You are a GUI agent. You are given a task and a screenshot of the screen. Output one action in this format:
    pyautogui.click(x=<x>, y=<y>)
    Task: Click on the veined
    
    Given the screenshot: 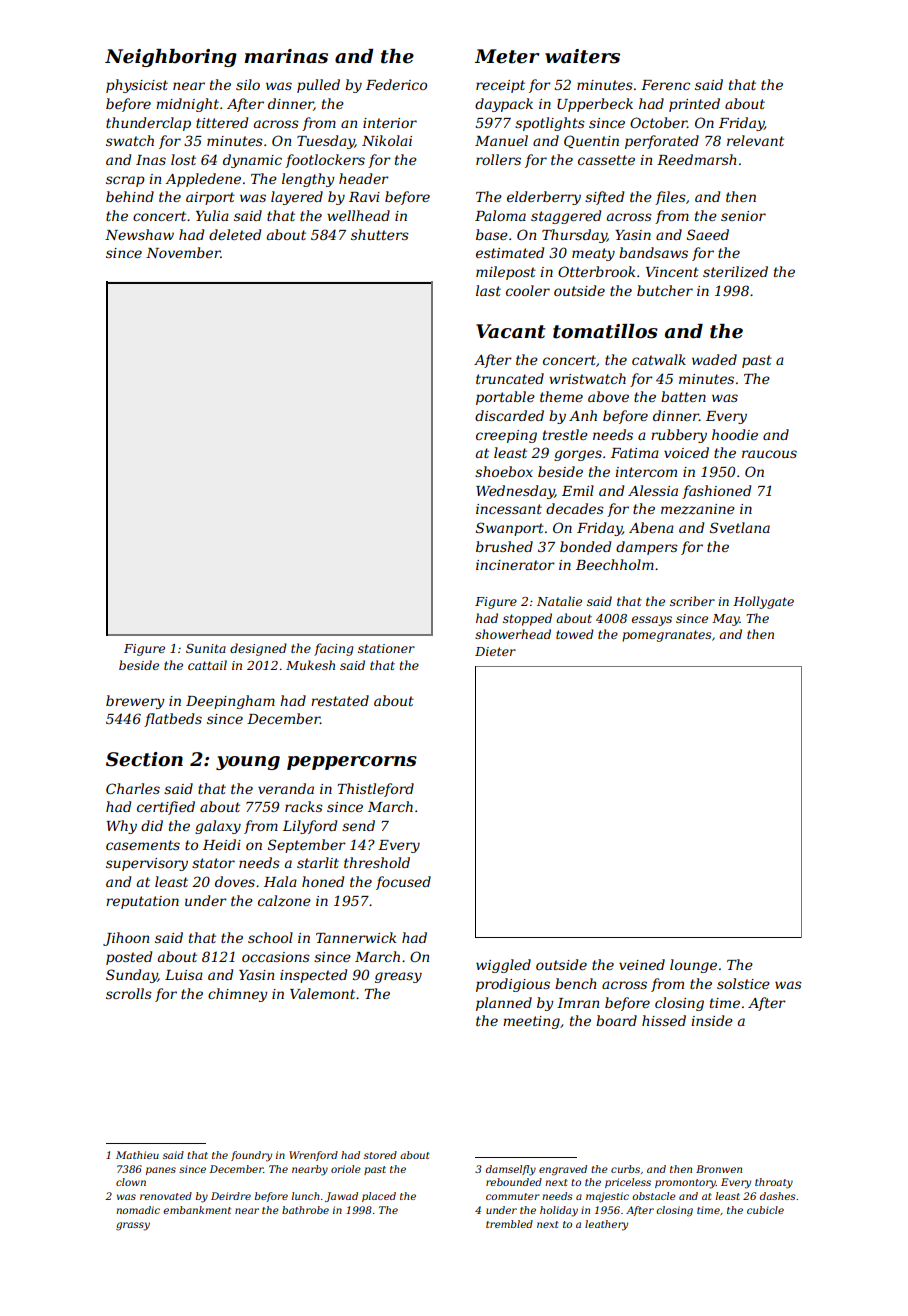 What is the action you would take?
    pyautogui.click(x=642, y=964)
